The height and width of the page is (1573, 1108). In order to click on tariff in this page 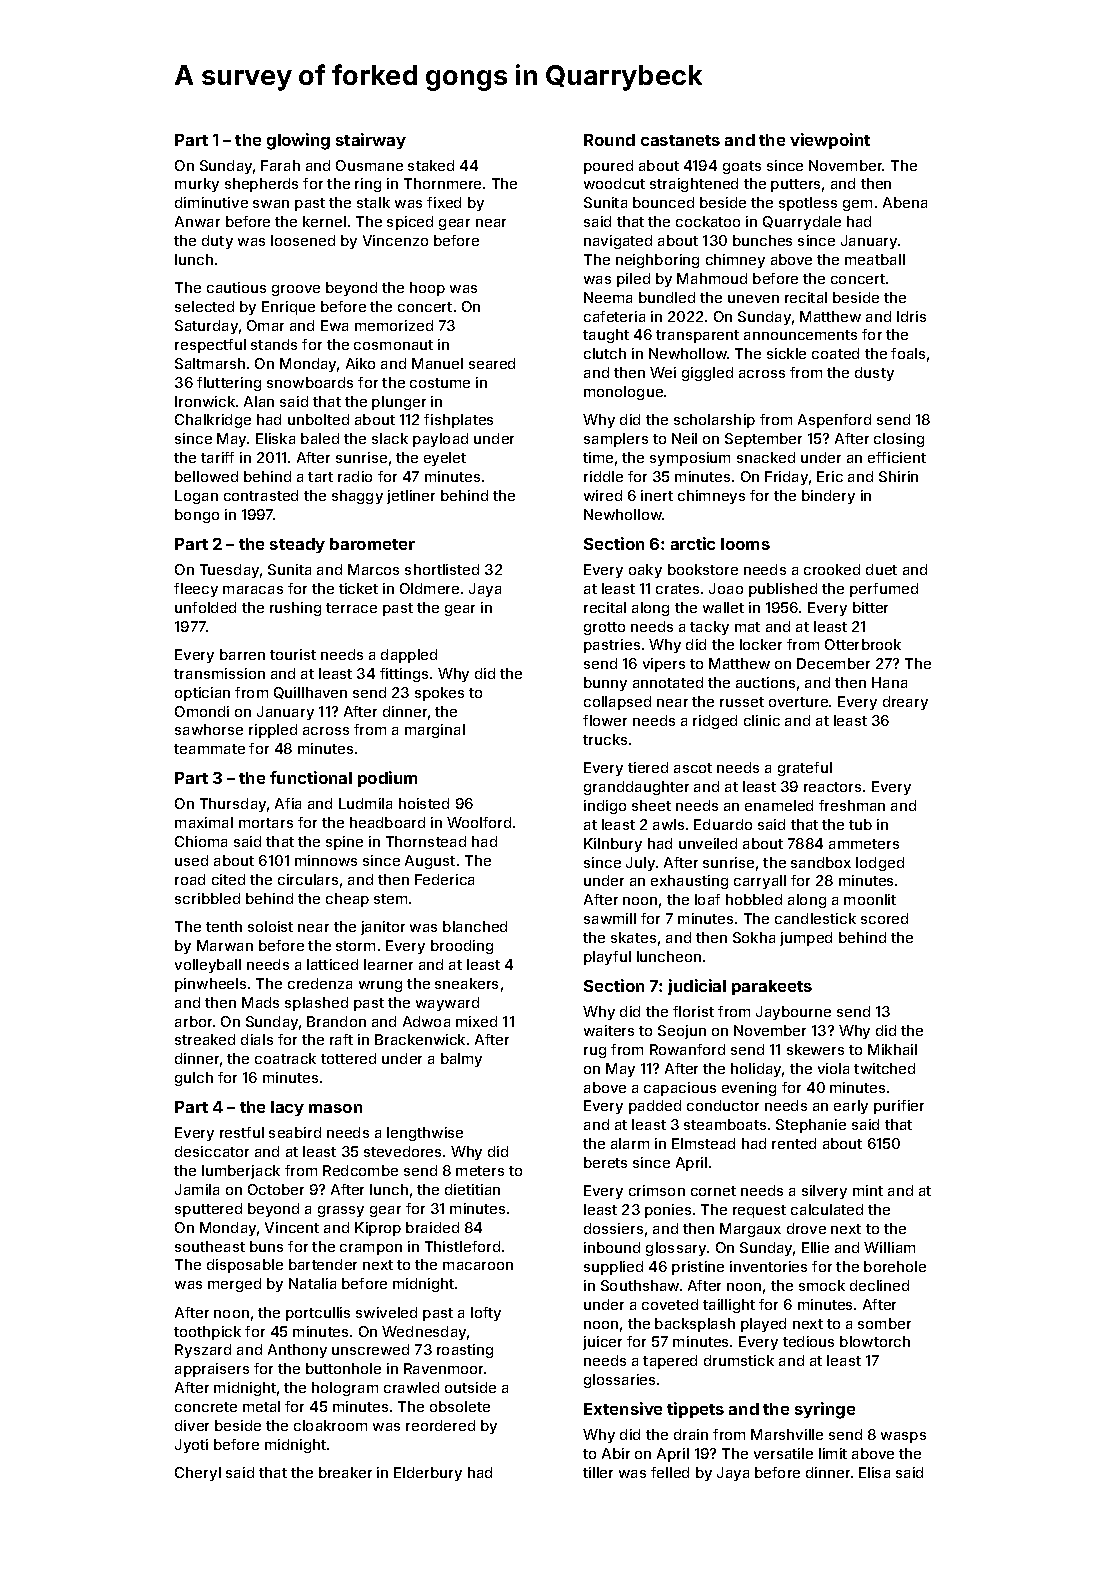, I will do `click(217, 457)`.
